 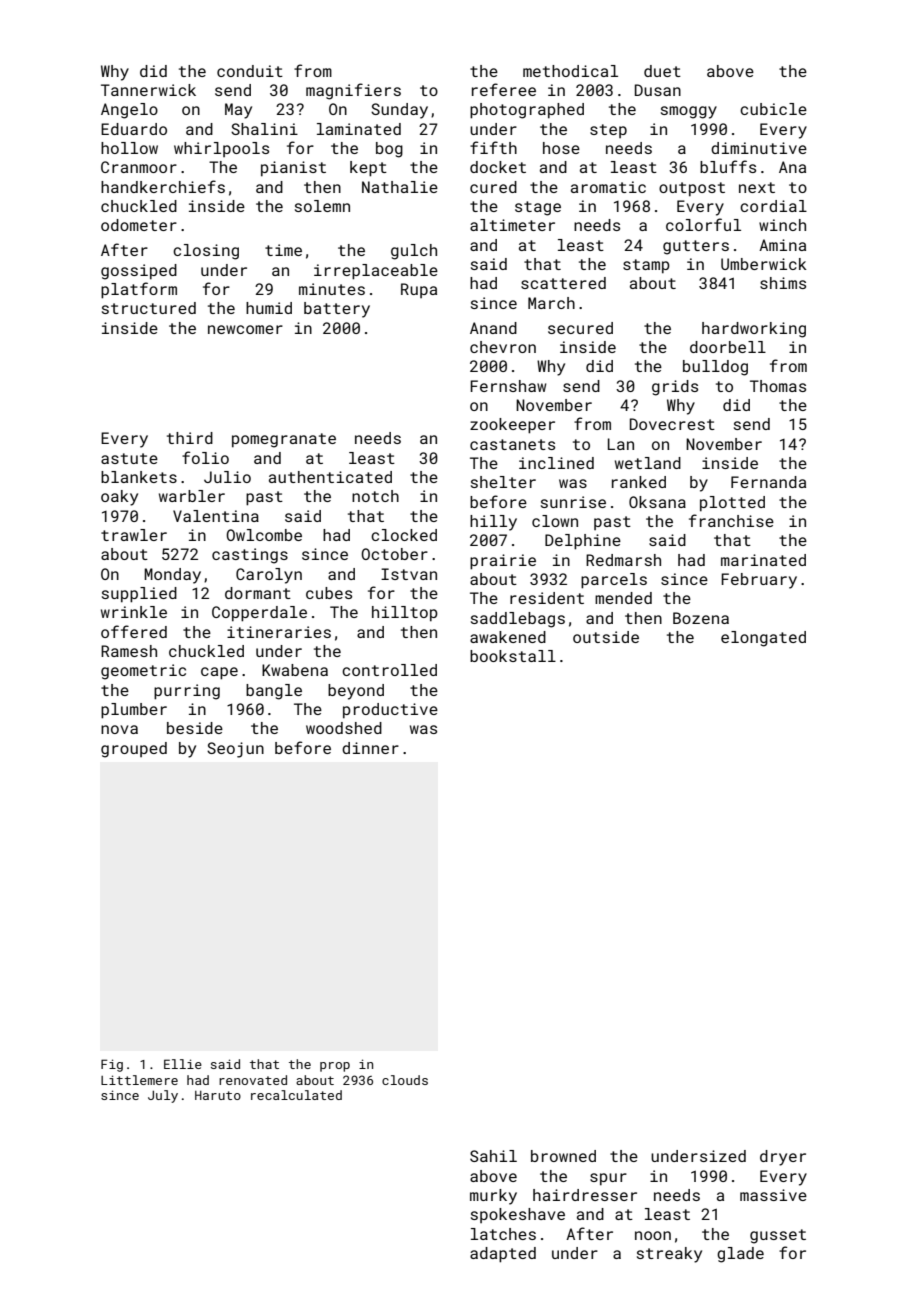 I want to click on Sunday, so click(x=399, y=111).
